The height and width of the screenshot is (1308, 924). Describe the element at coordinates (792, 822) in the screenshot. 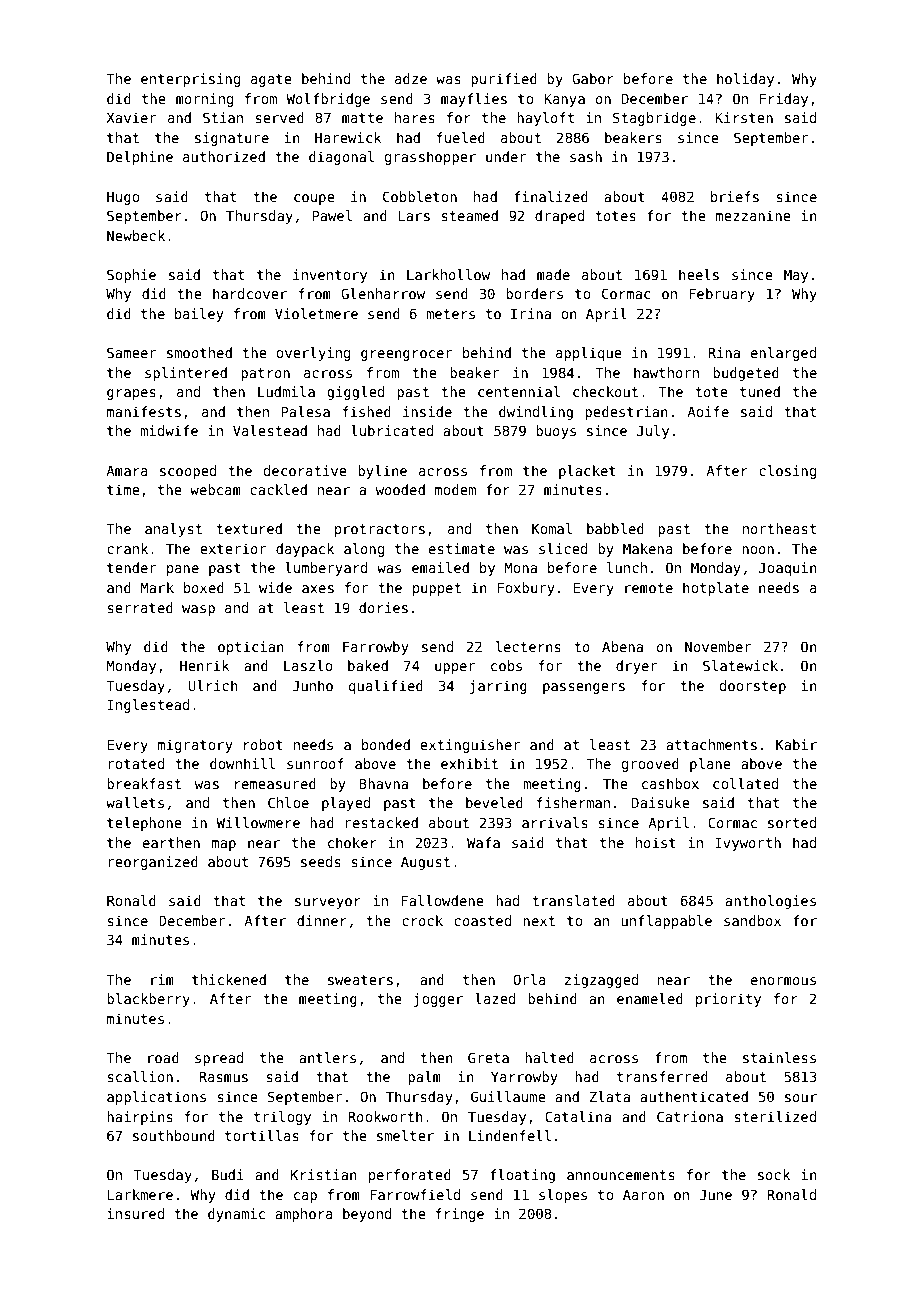

I see `sorted` at that location.
